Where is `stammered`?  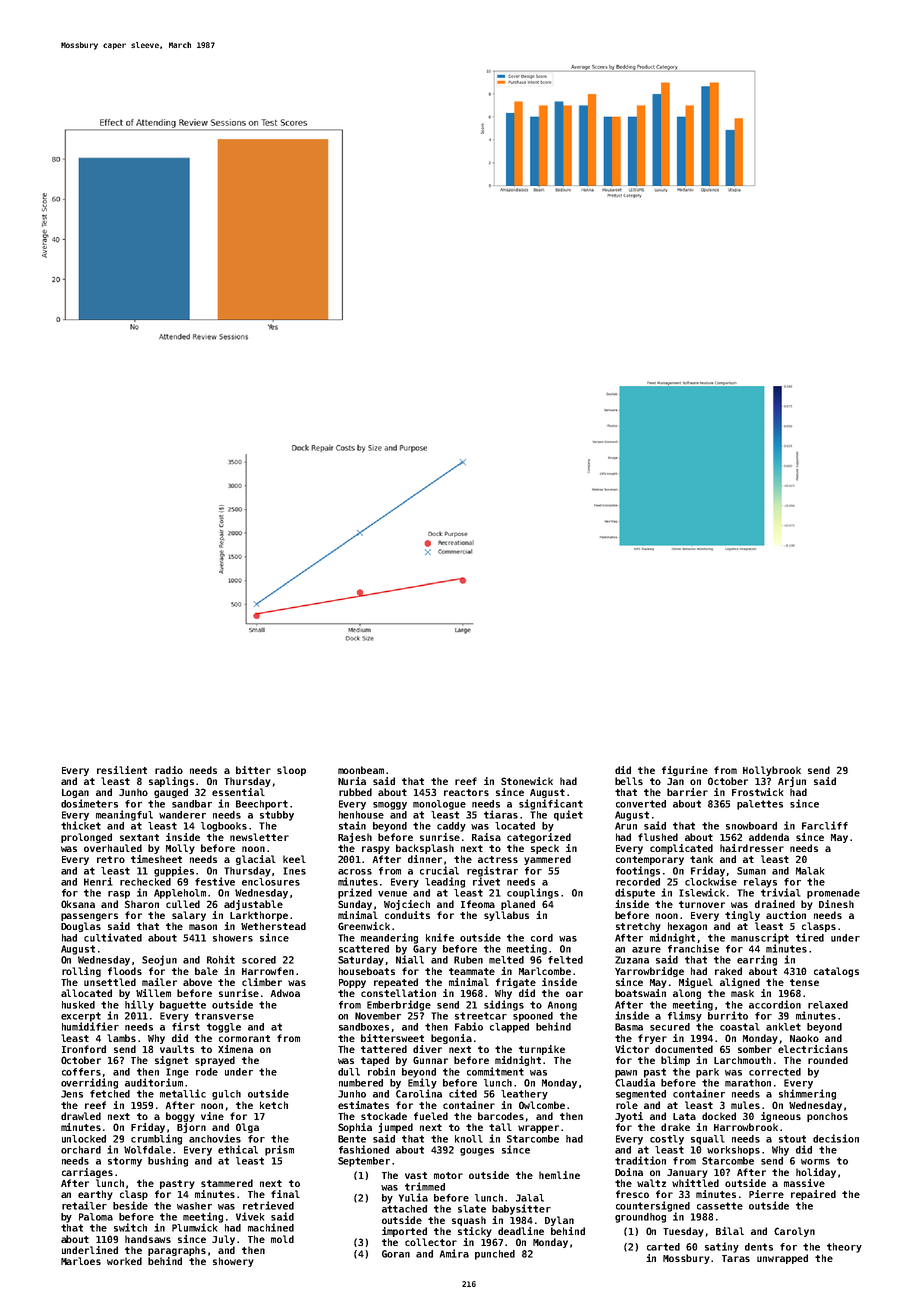
stammered is located at coordinates (227, 1183).
